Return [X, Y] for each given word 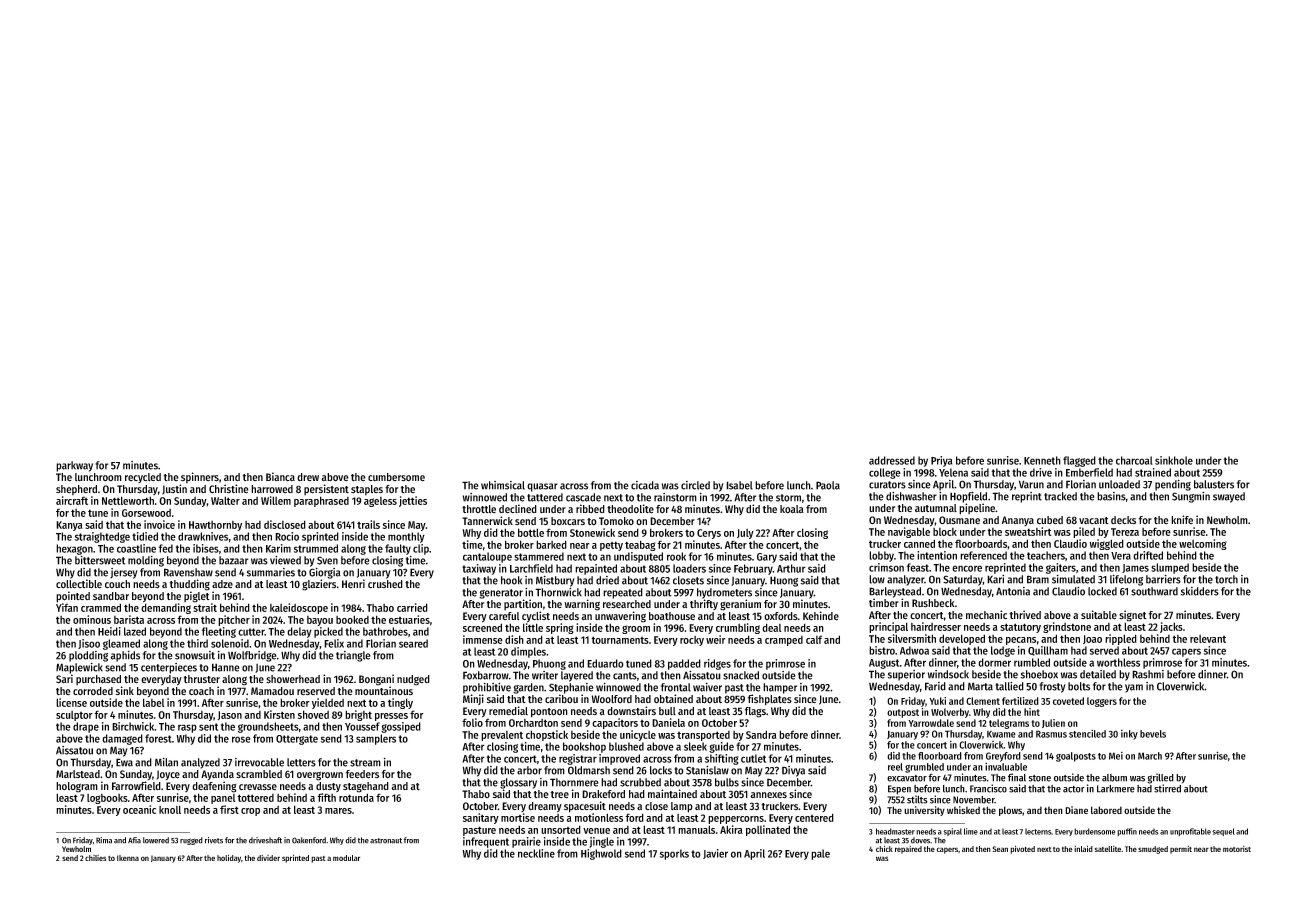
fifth [326, 797]
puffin [1127, 832]
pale [820, 854]
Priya [941, 461]
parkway [74, 466]
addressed [892, 460]
